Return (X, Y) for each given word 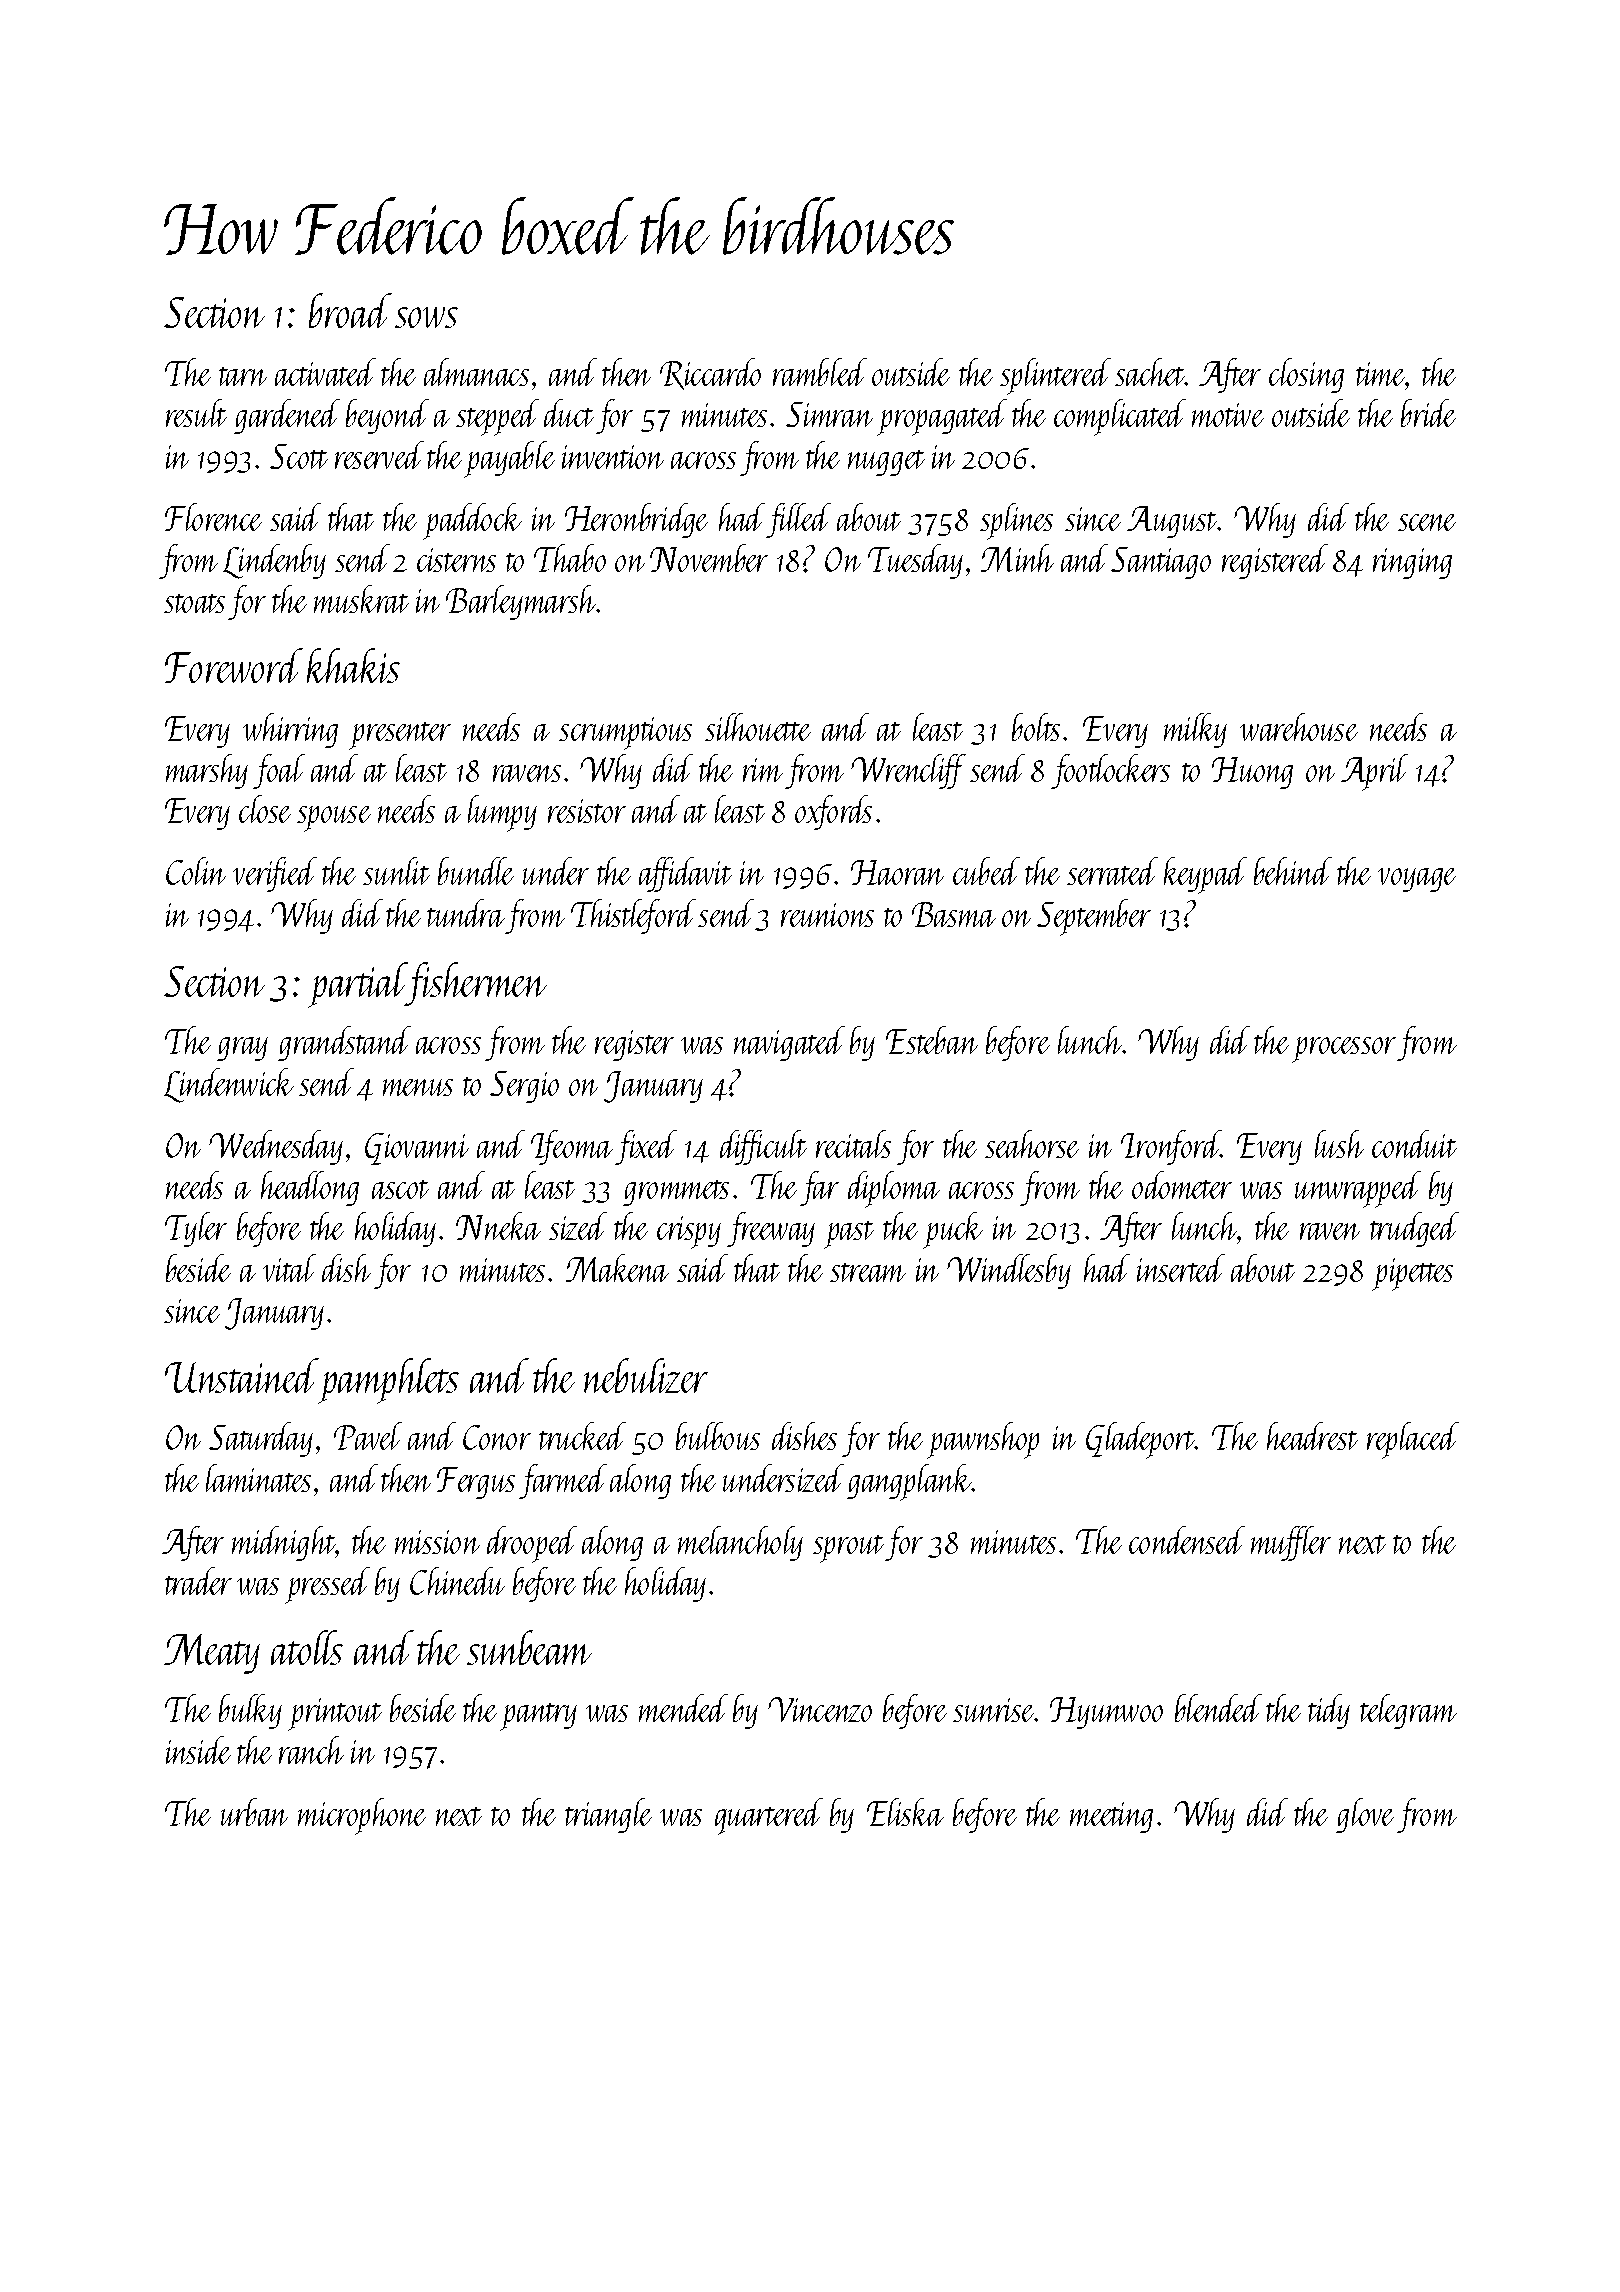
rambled (820, 372)
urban (254, 1812)
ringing (1412, 563)
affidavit (685, 874)
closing (1306, 375)
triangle (608, 1815)
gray (242, 1049)
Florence (213, 517)
